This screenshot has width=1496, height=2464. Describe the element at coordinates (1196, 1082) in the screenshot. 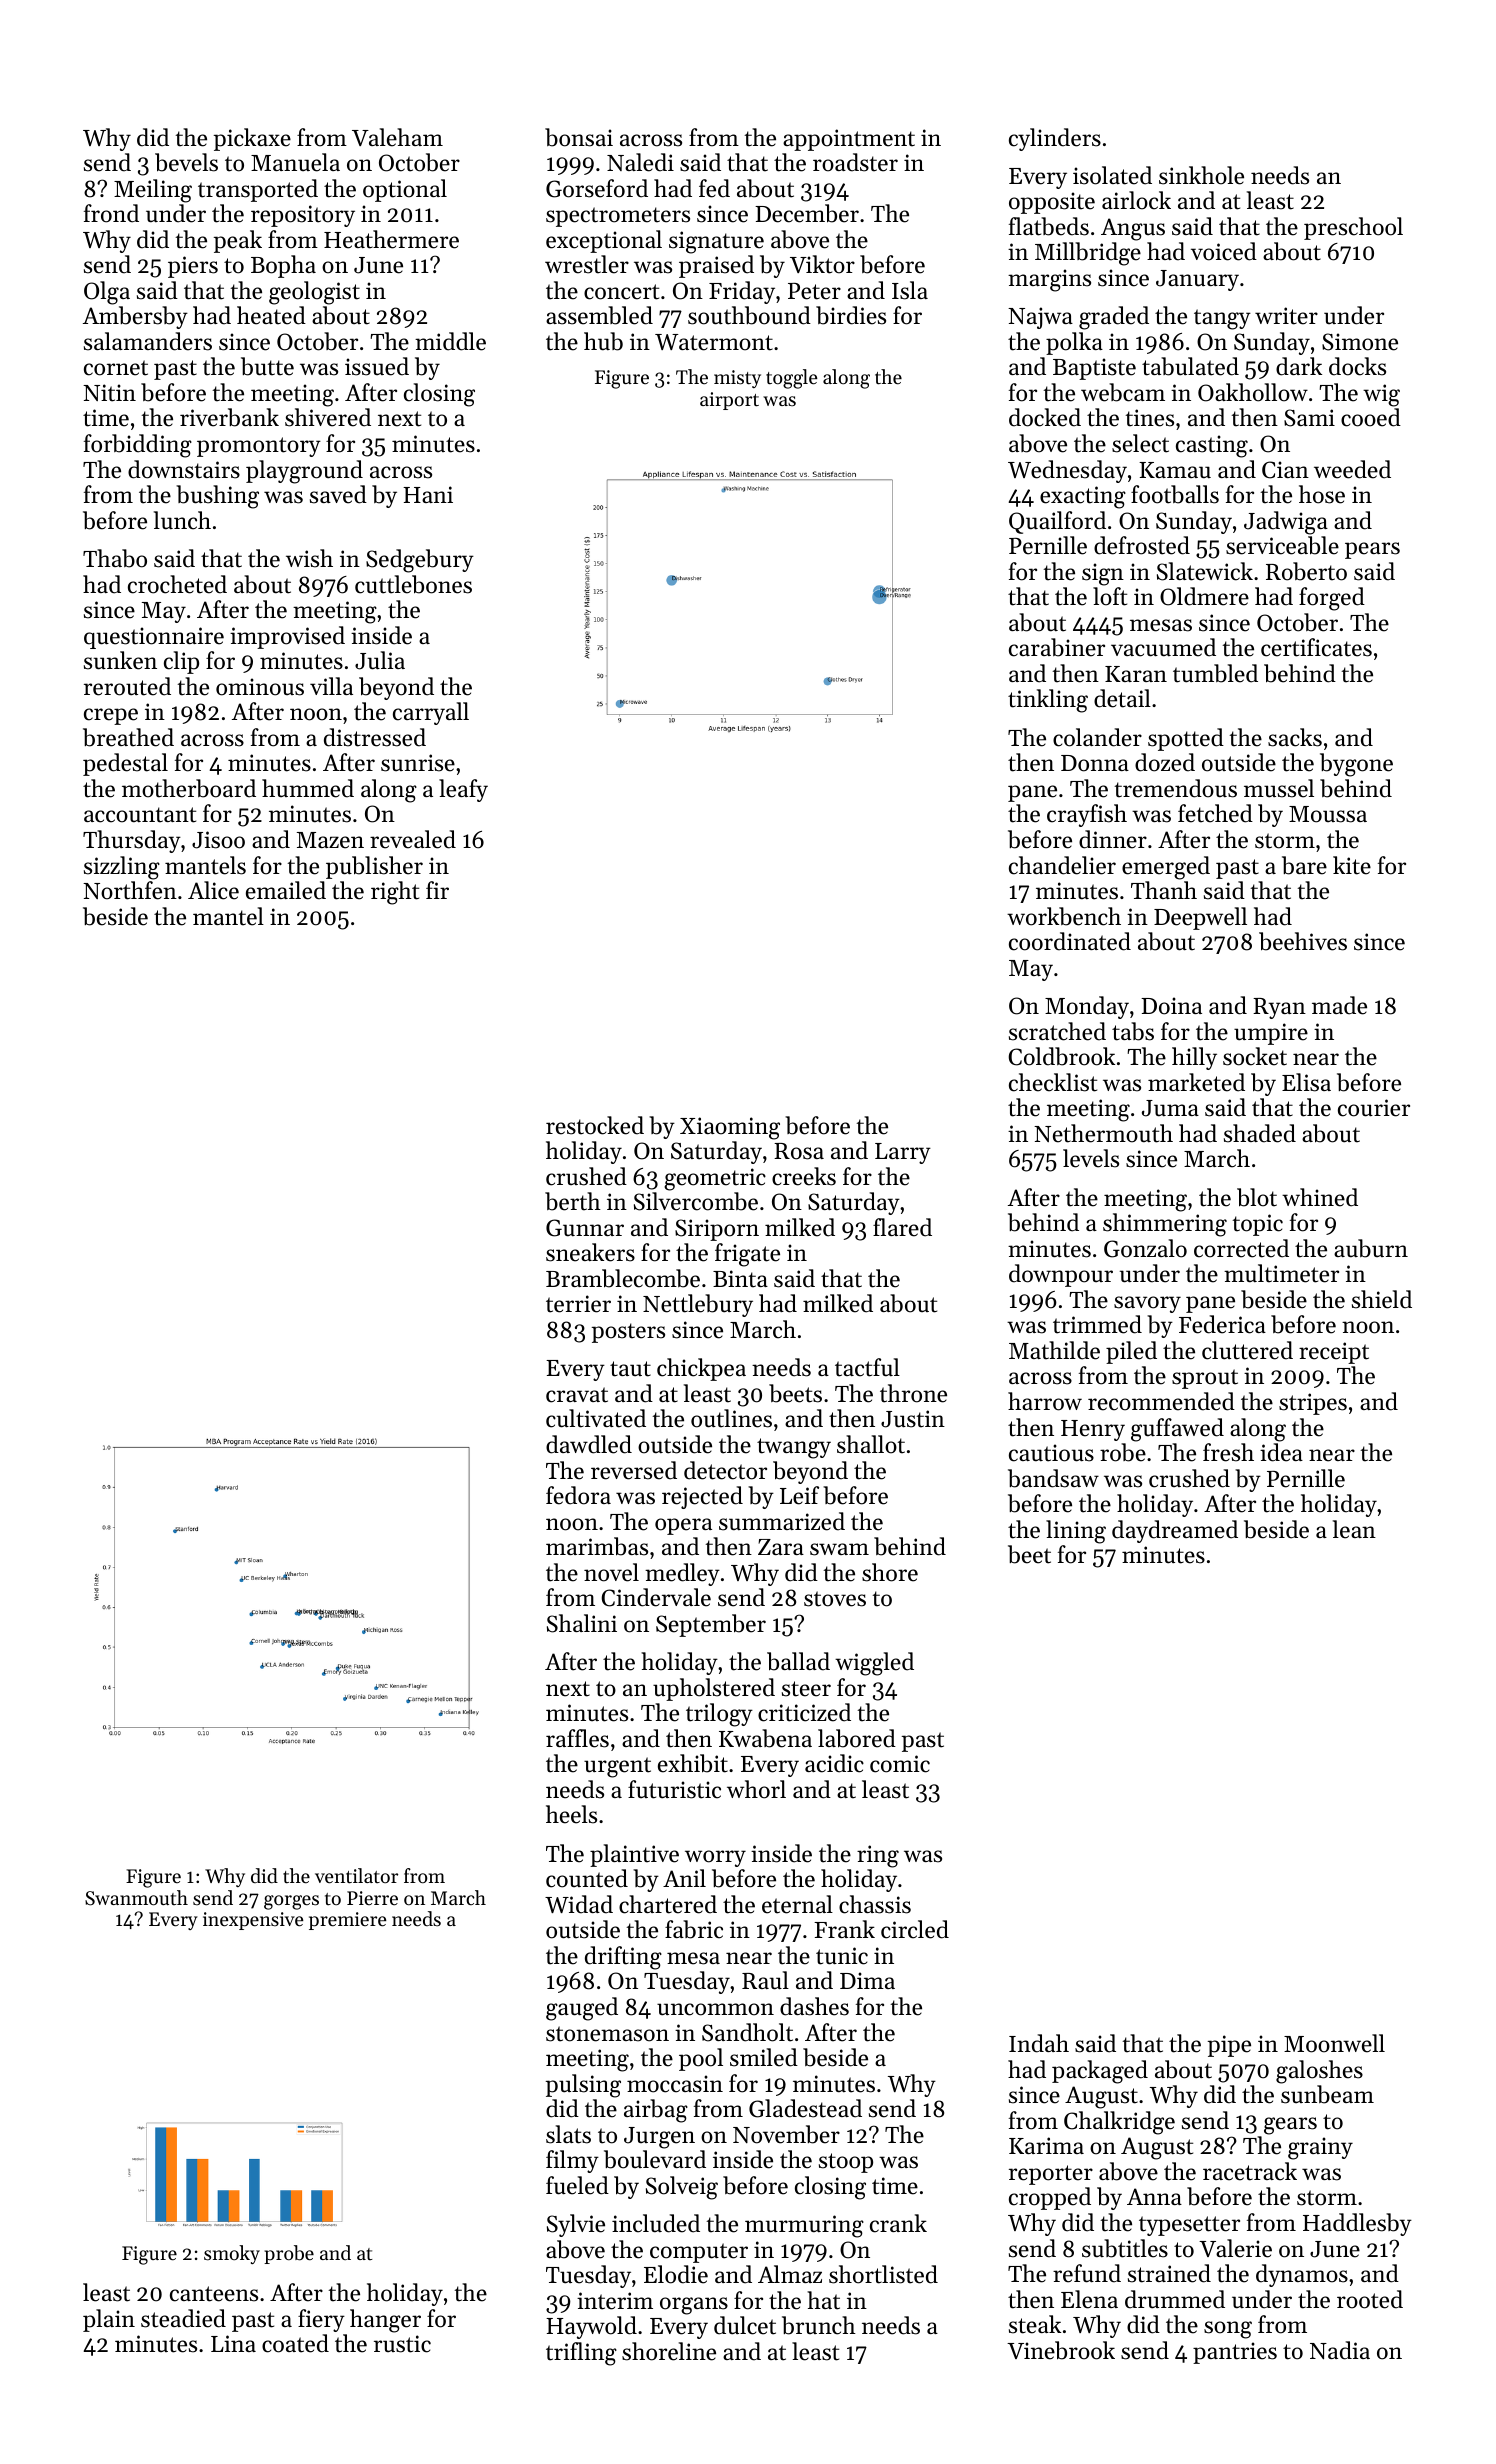

I see `marketed` at that location.
